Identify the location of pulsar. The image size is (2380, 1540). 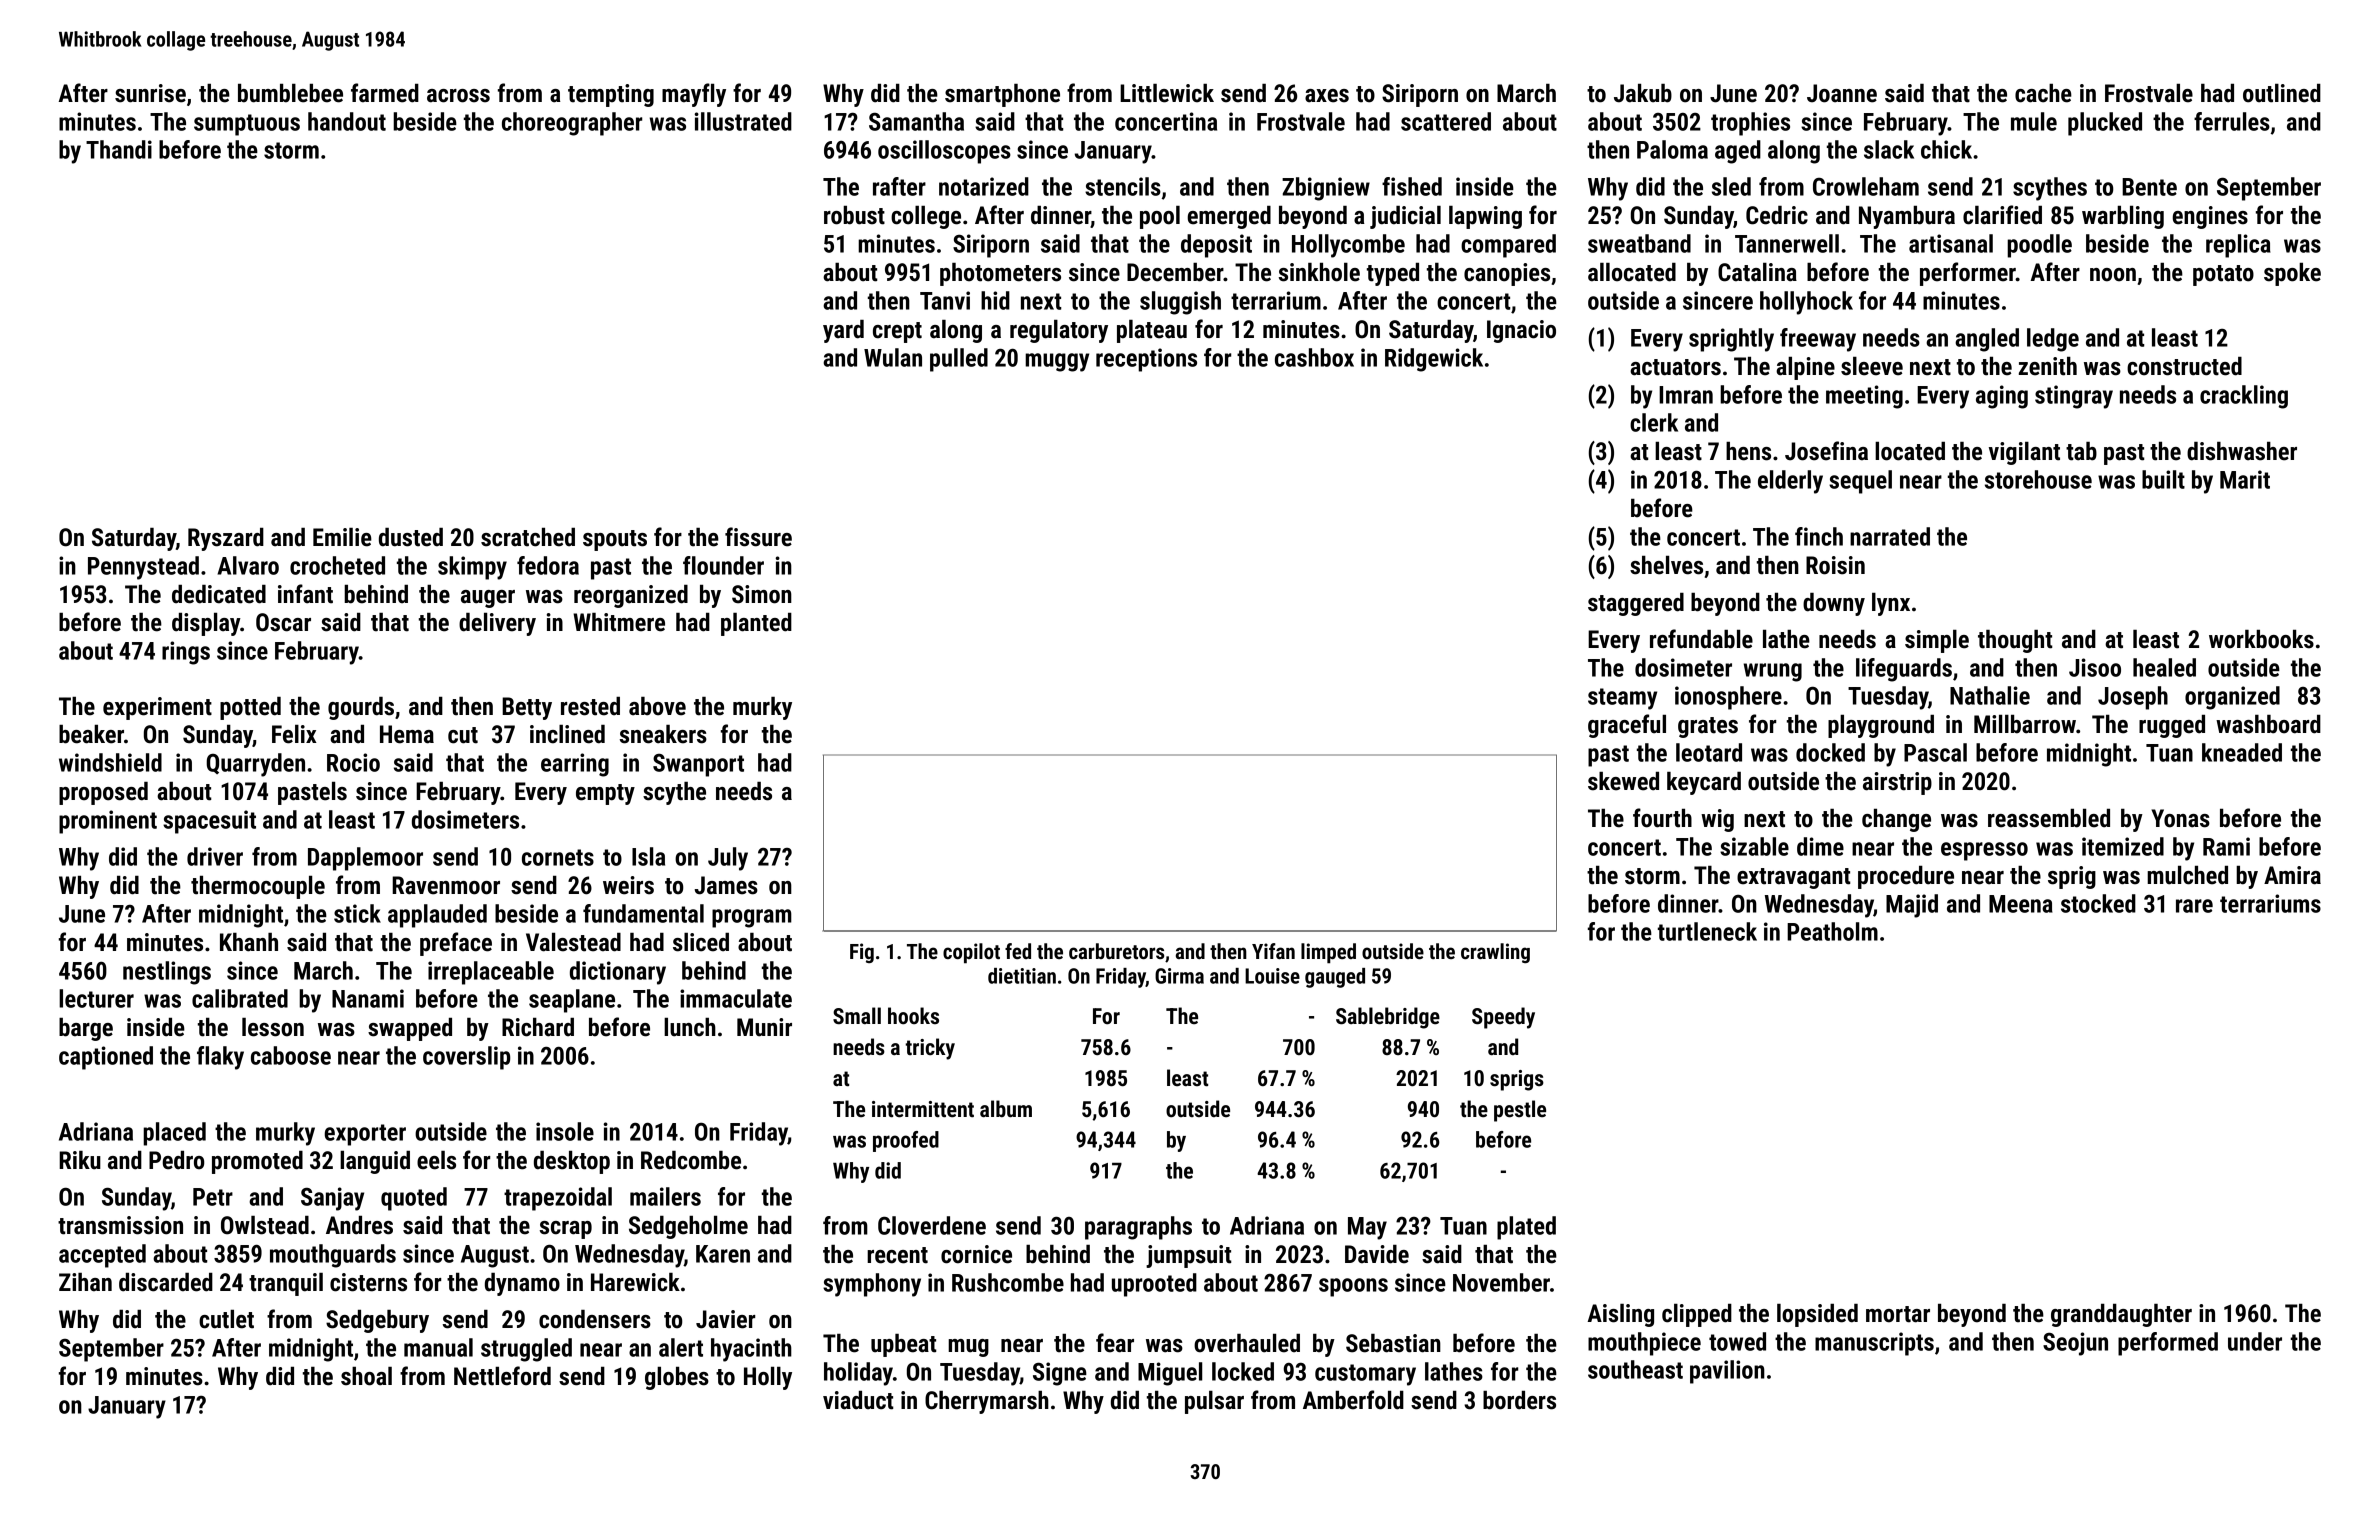
(1214, 1402).
